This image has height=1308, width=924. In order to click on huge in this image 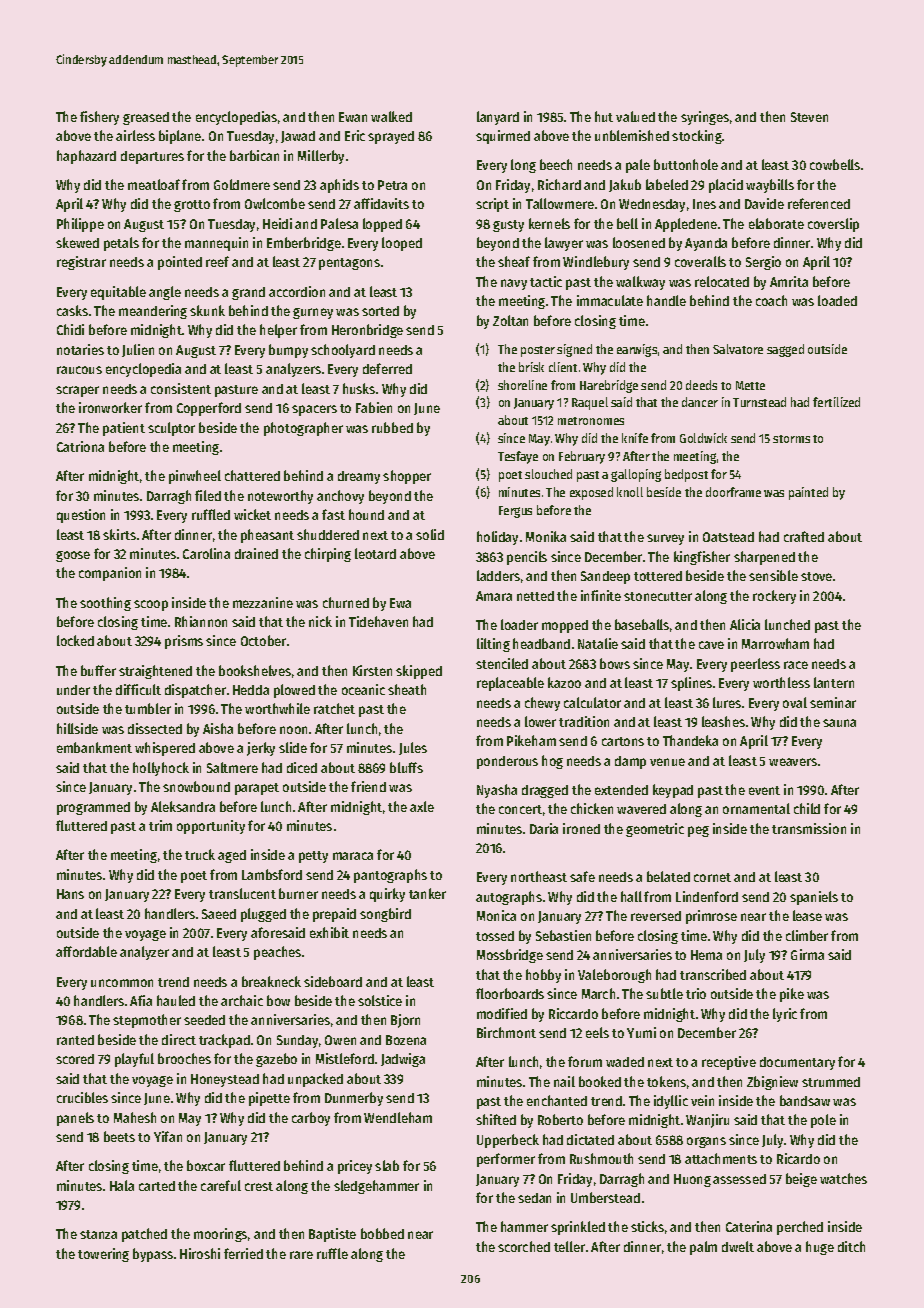, I will do `click(820, 1248)`.
